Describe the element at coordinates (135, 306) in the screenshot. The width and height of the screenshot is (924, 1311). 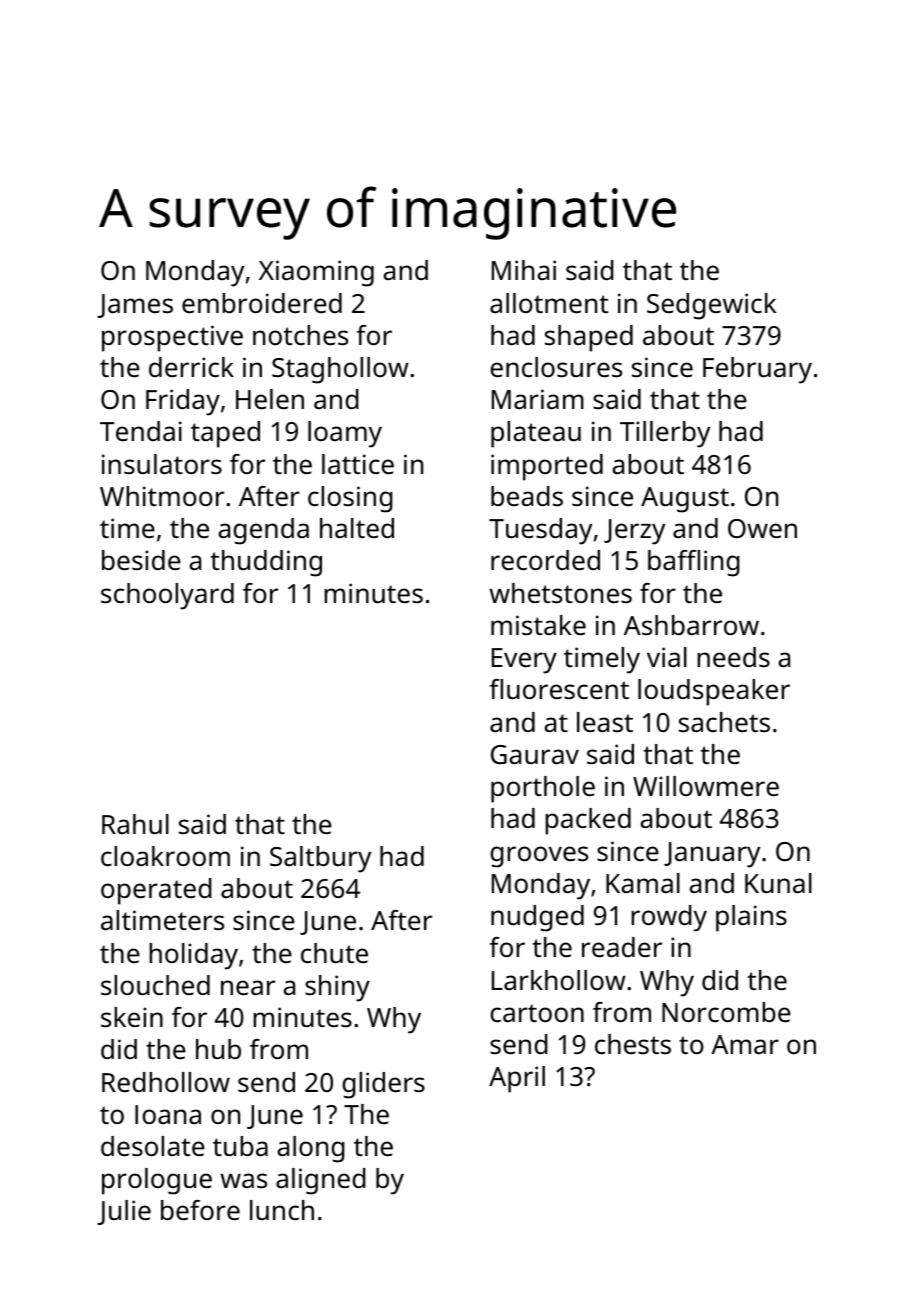
I see `James` at that location.
